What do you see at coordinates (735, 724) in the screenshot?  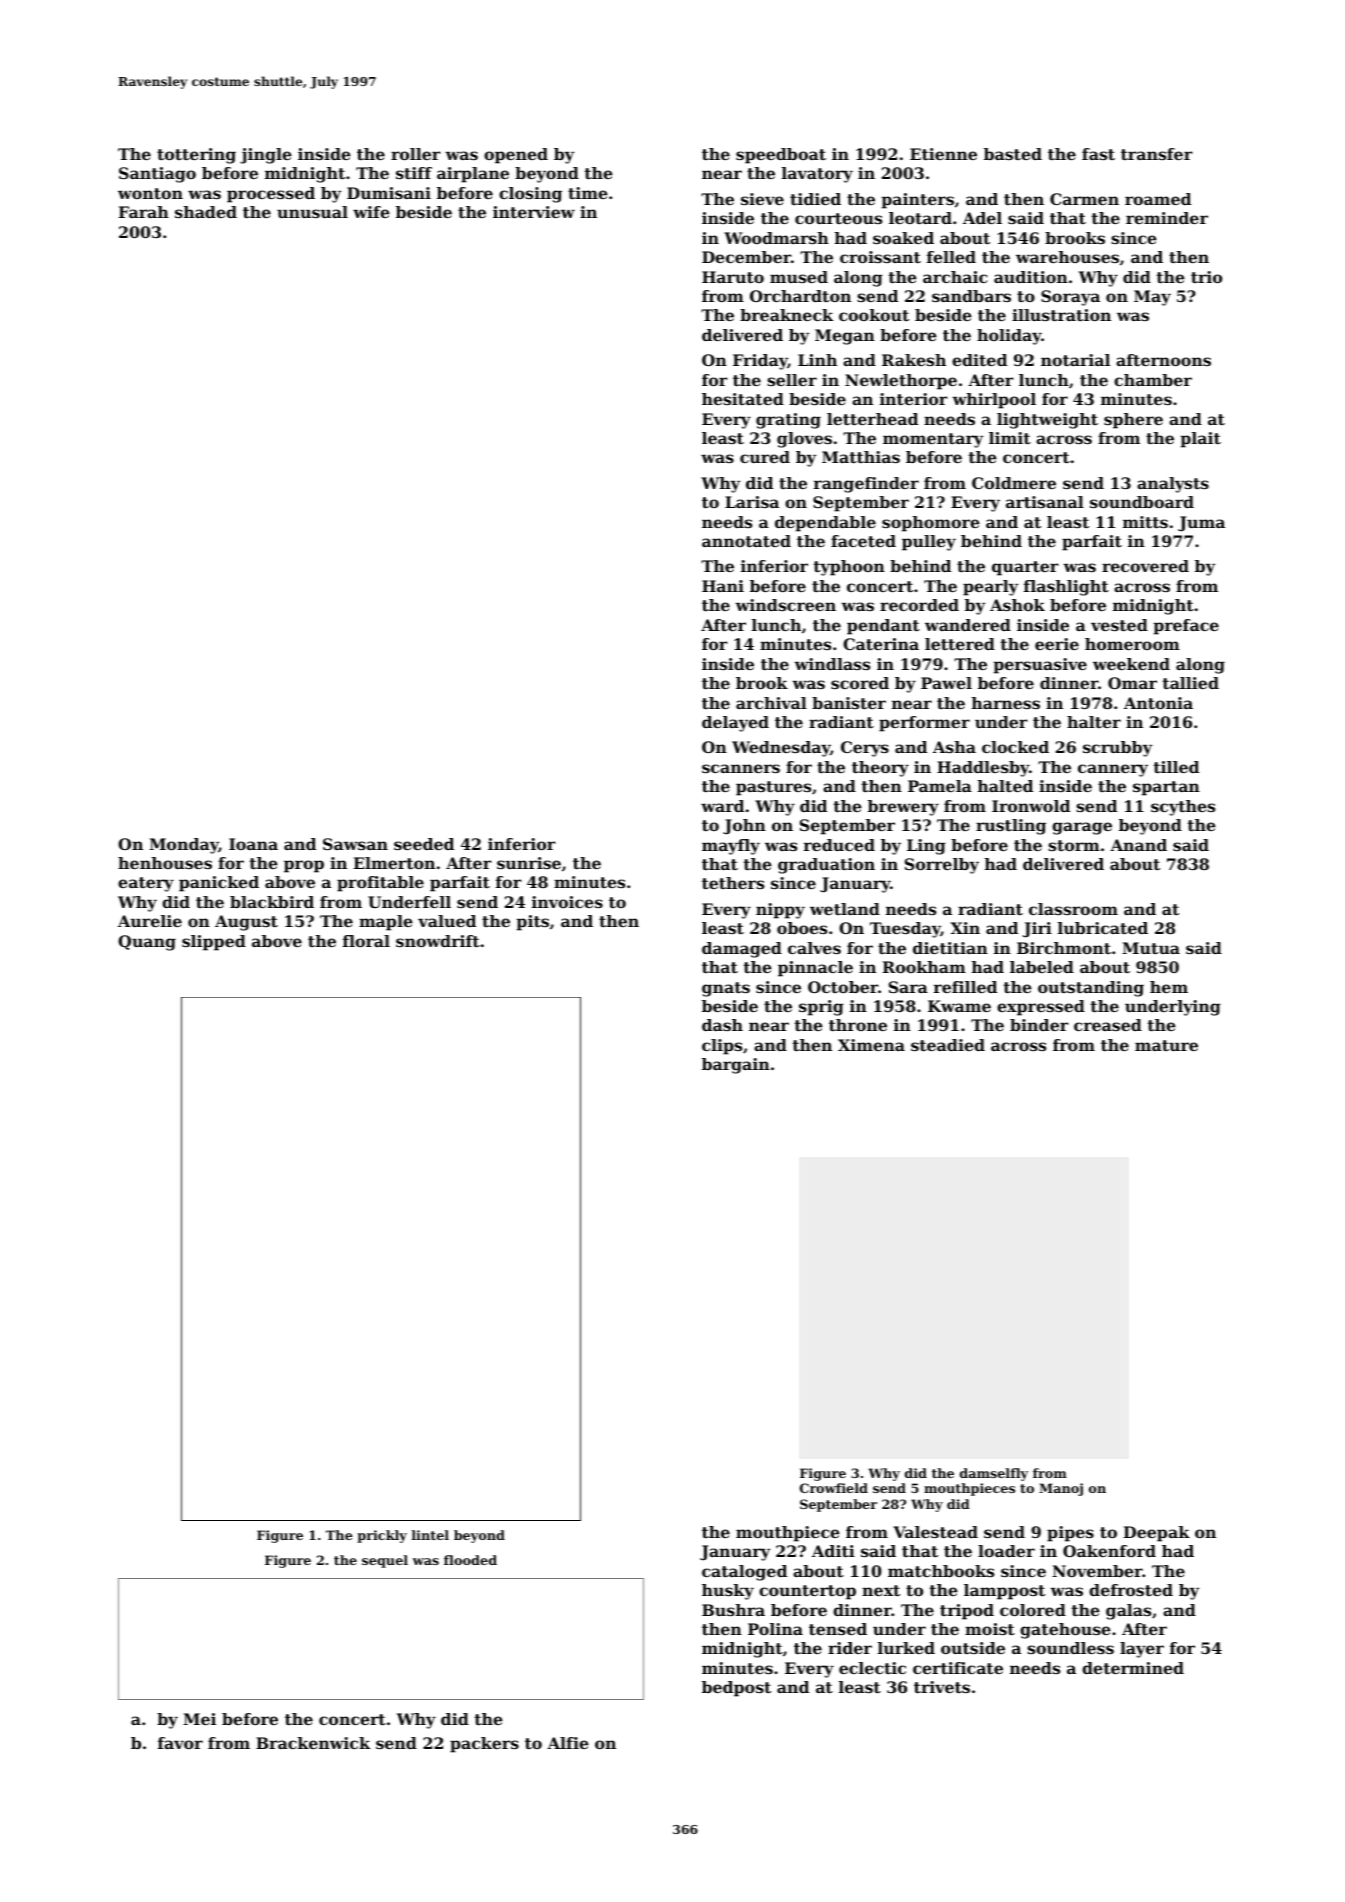 I see `delayed` at bounding box center [735, 724].
